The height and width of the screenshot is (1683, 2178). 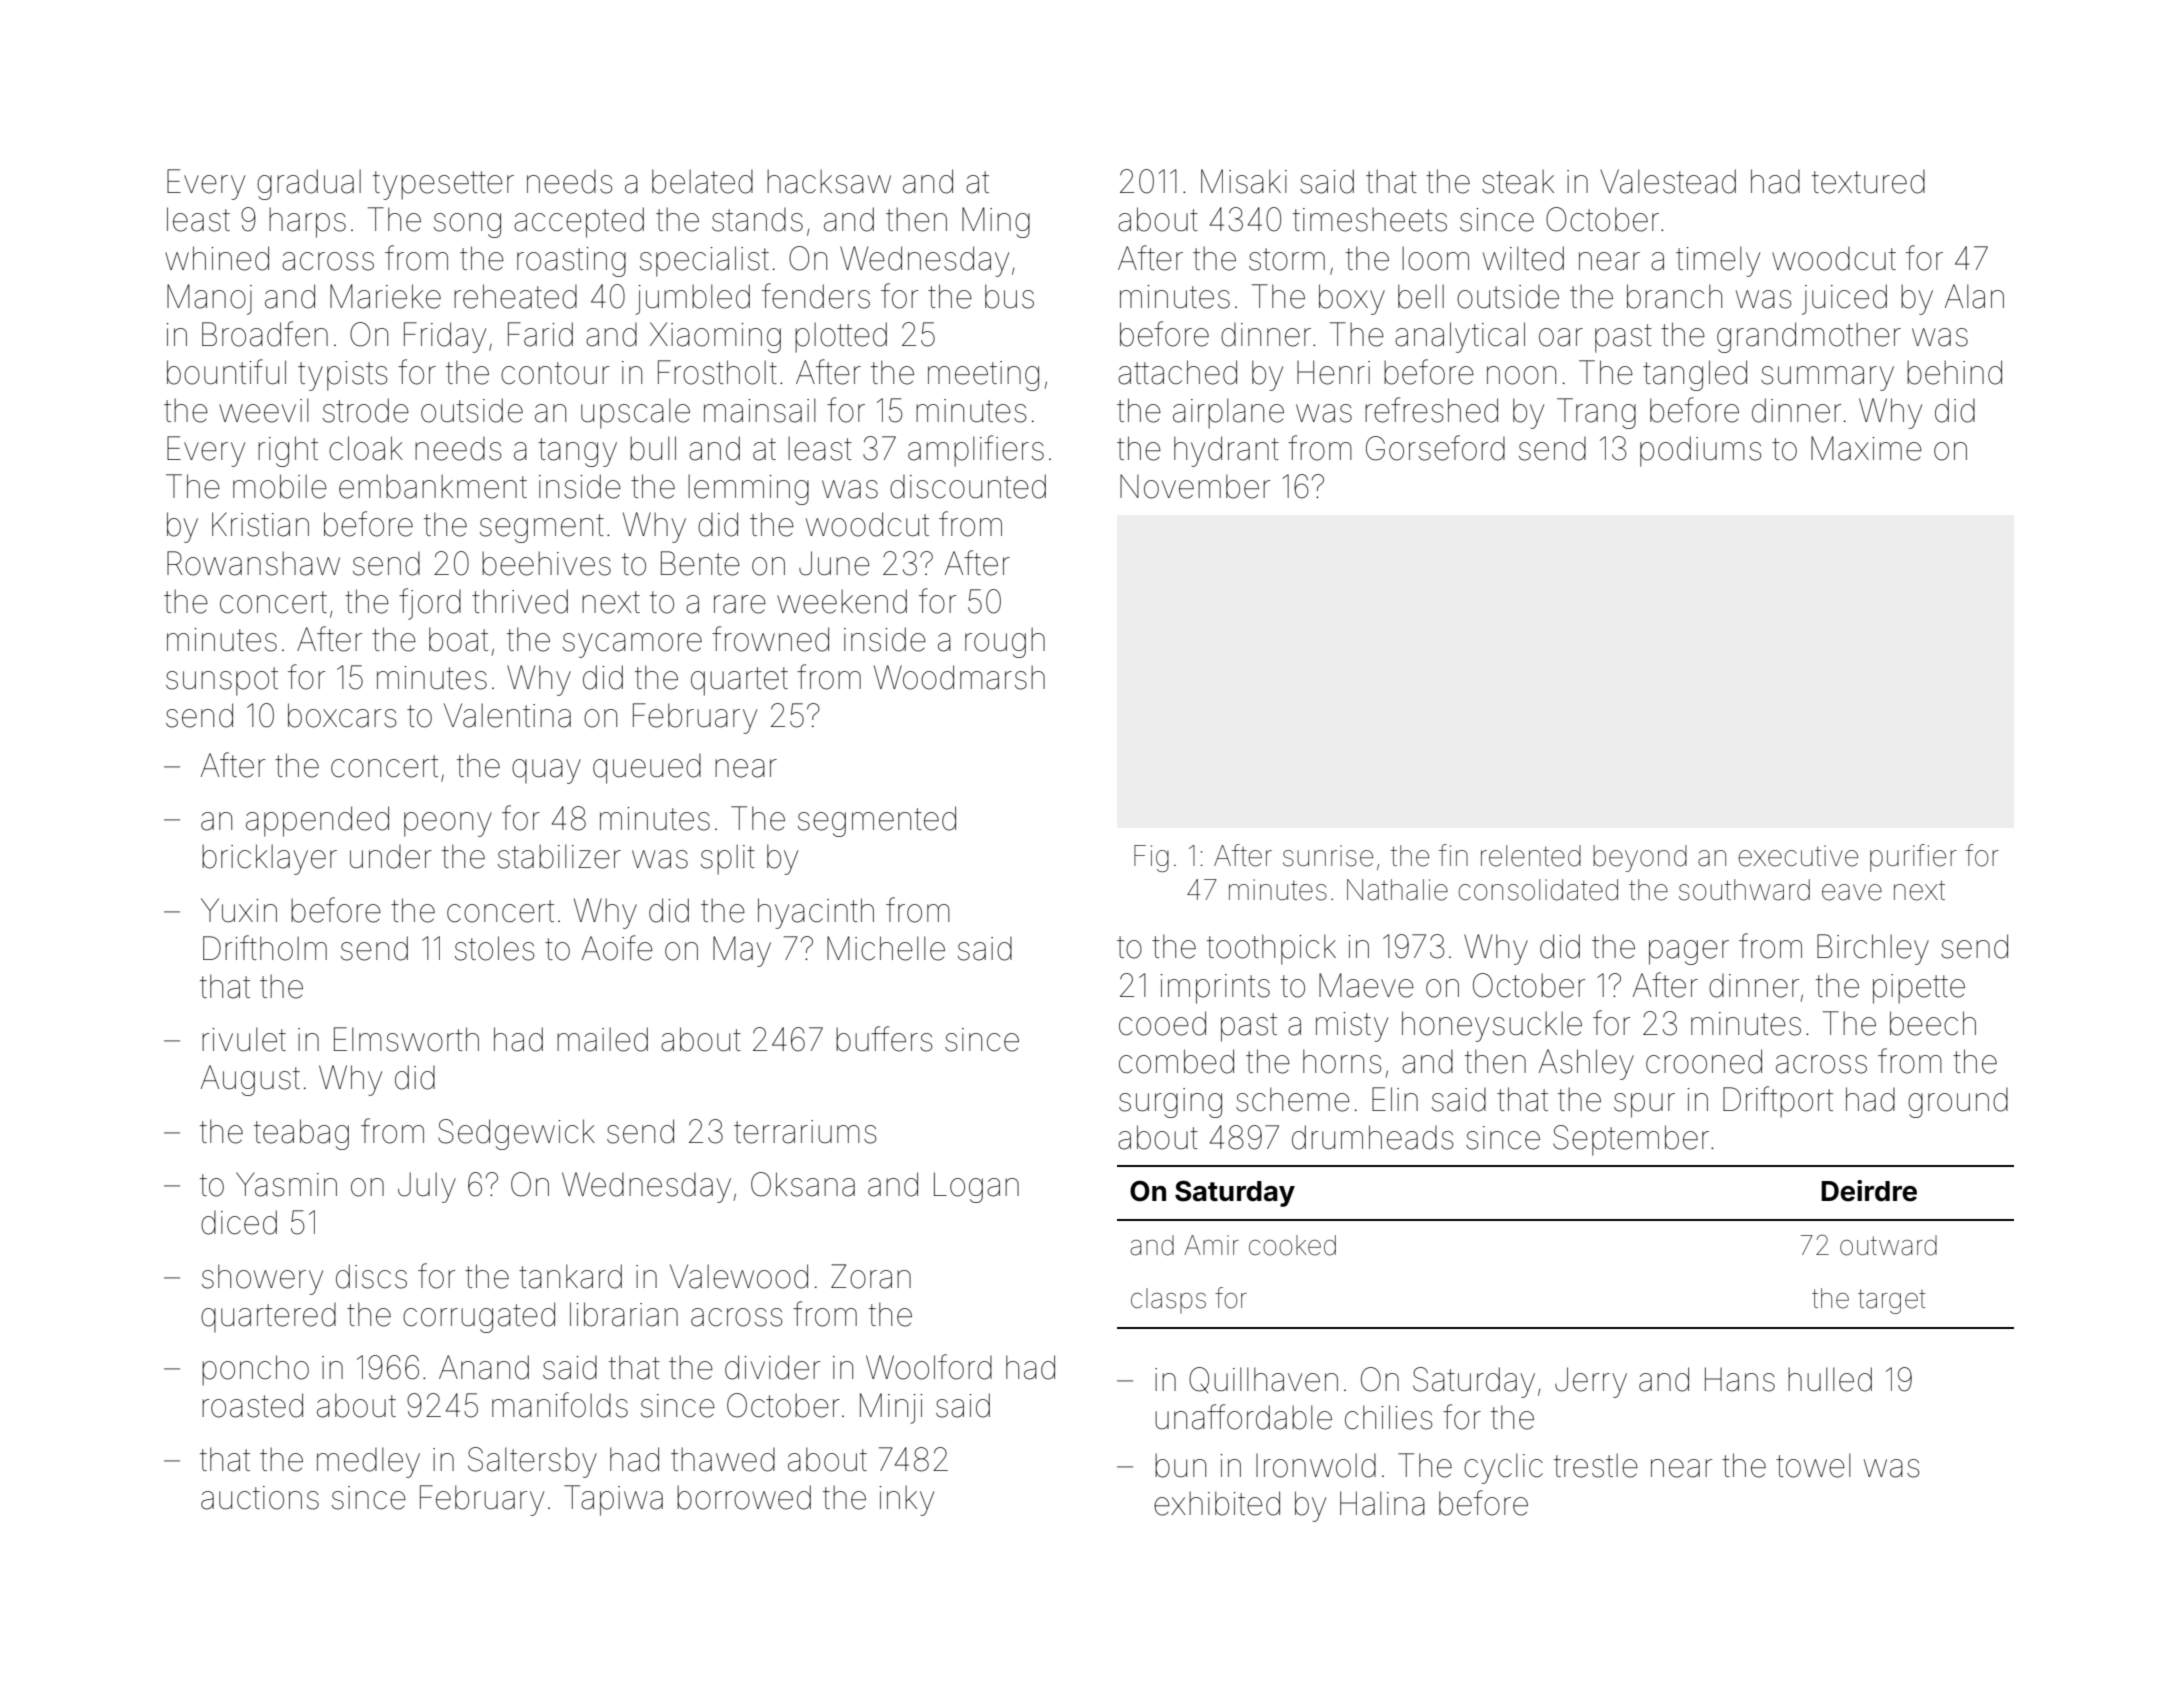 I want to click on auctions, so click(x=260, y=1498).
